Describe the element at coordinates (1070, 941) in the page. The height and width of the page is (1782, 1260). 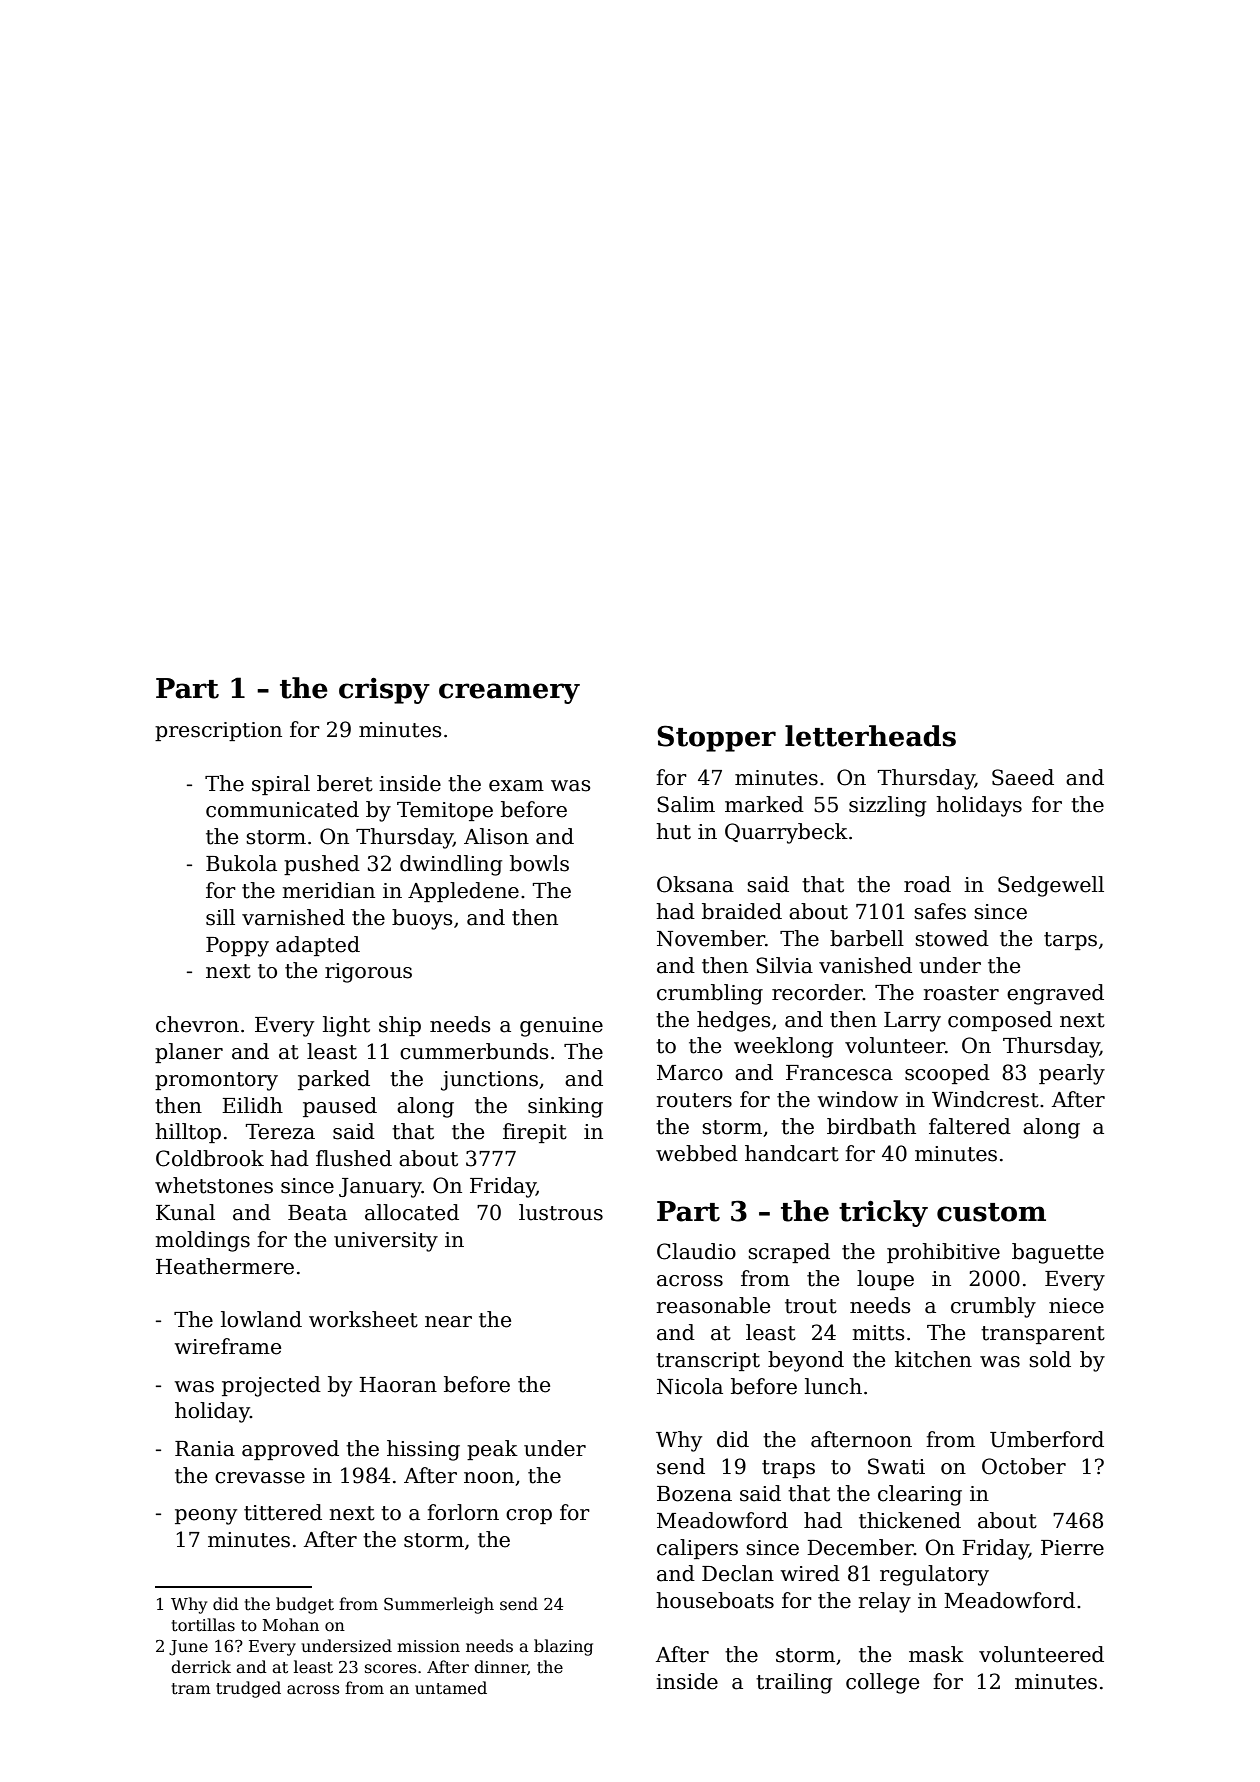
I see `tarps` at that location.
